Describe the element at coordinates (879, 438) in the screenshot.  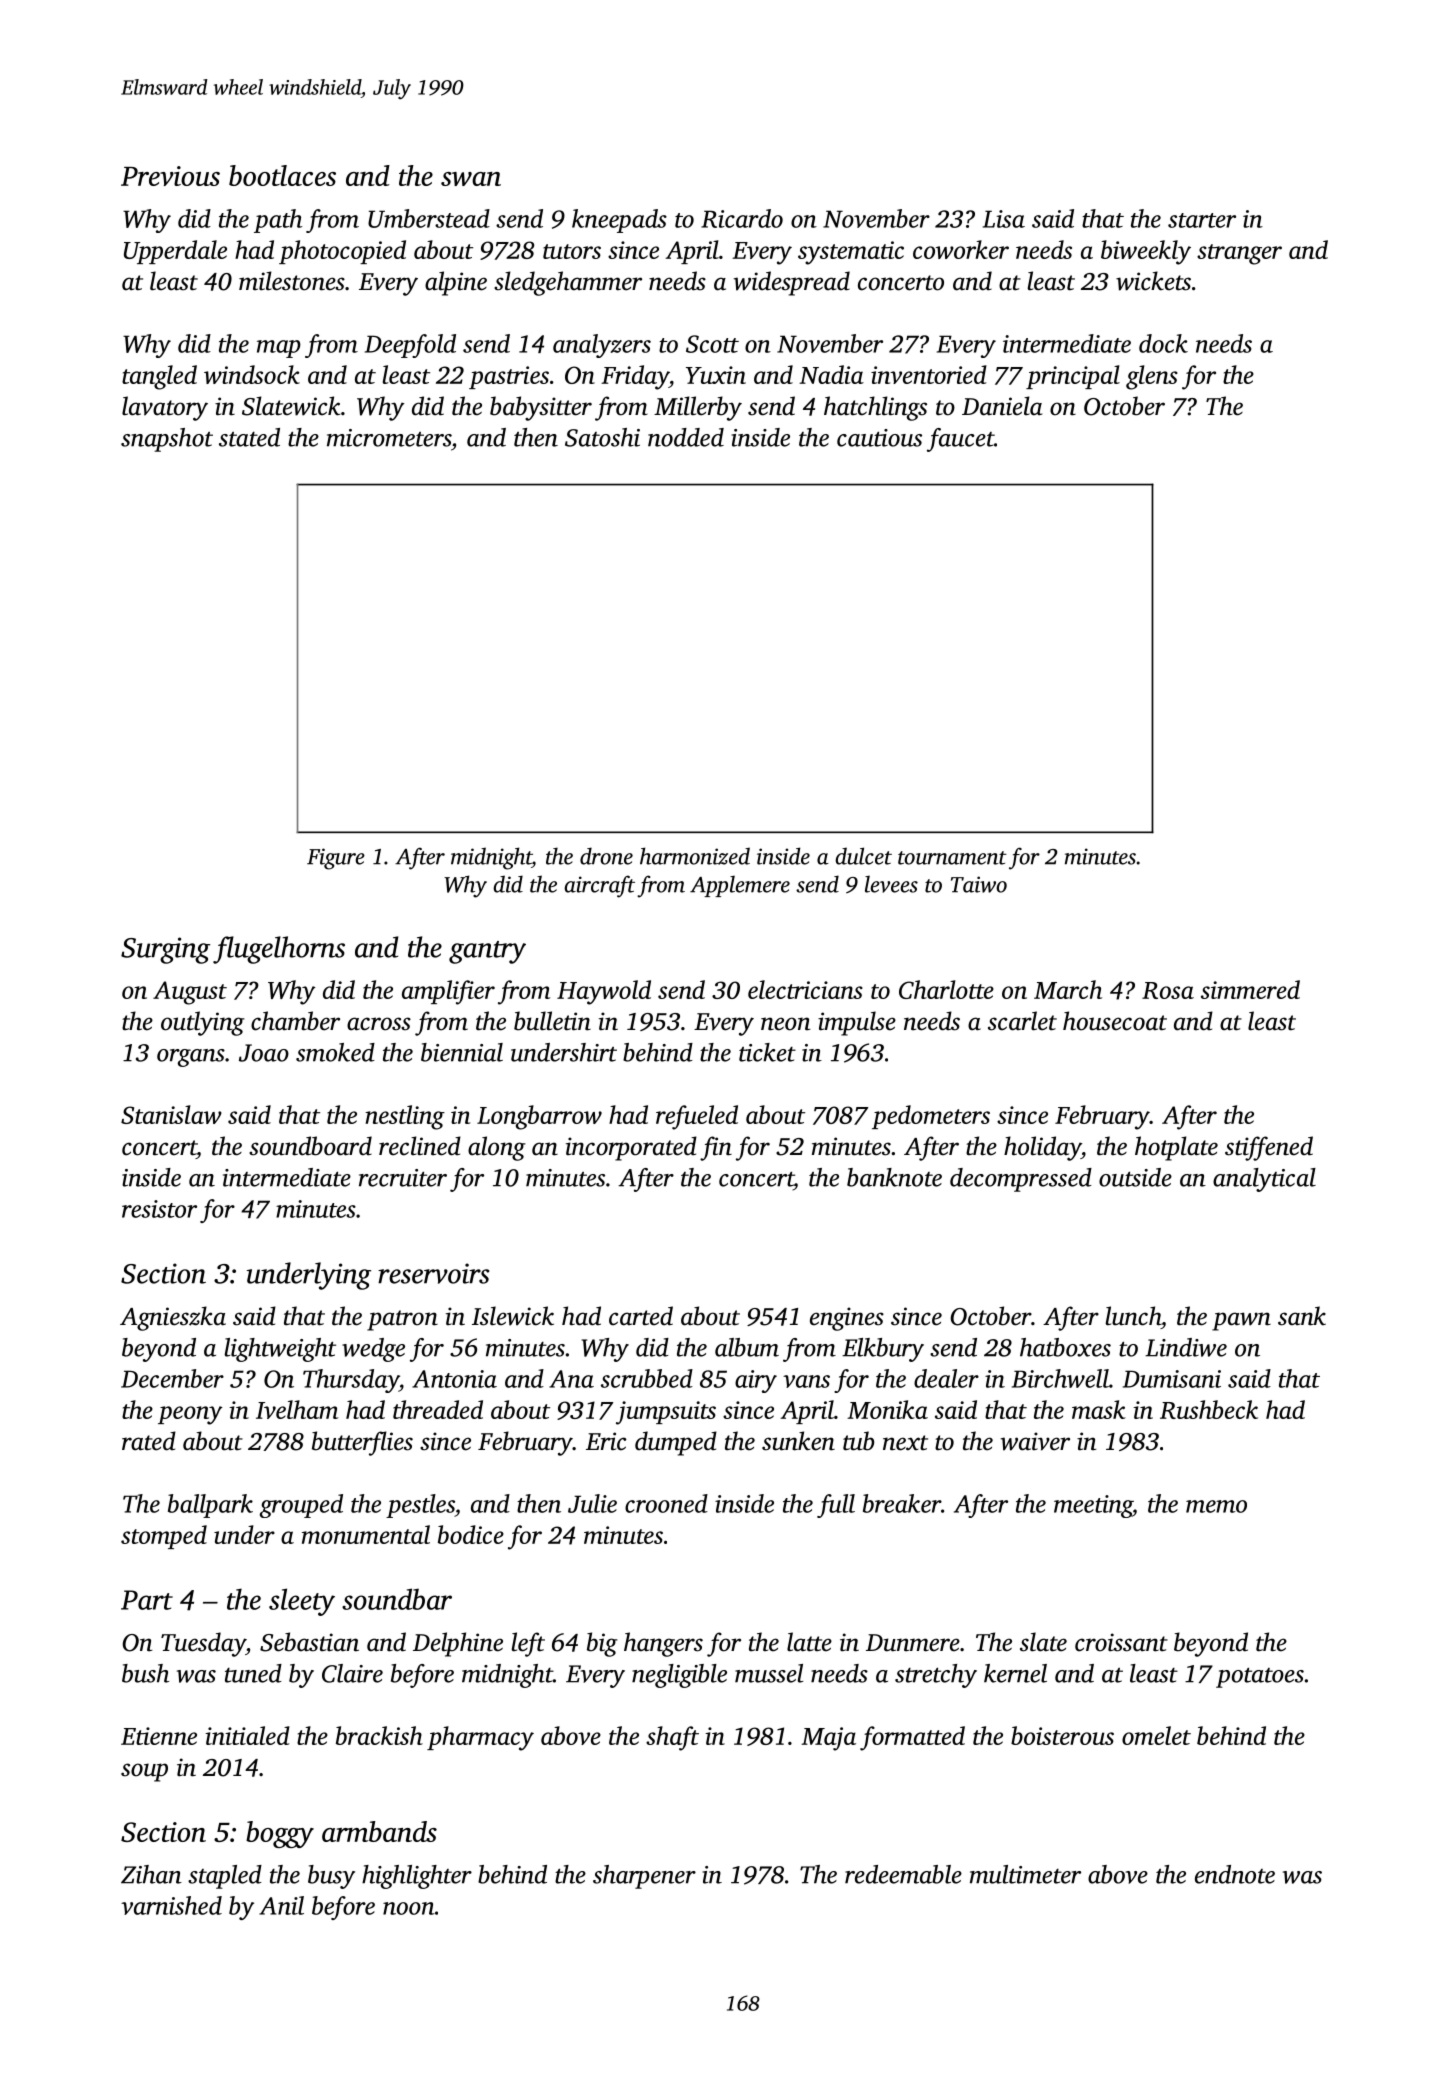
I see `cautious` at that location.
